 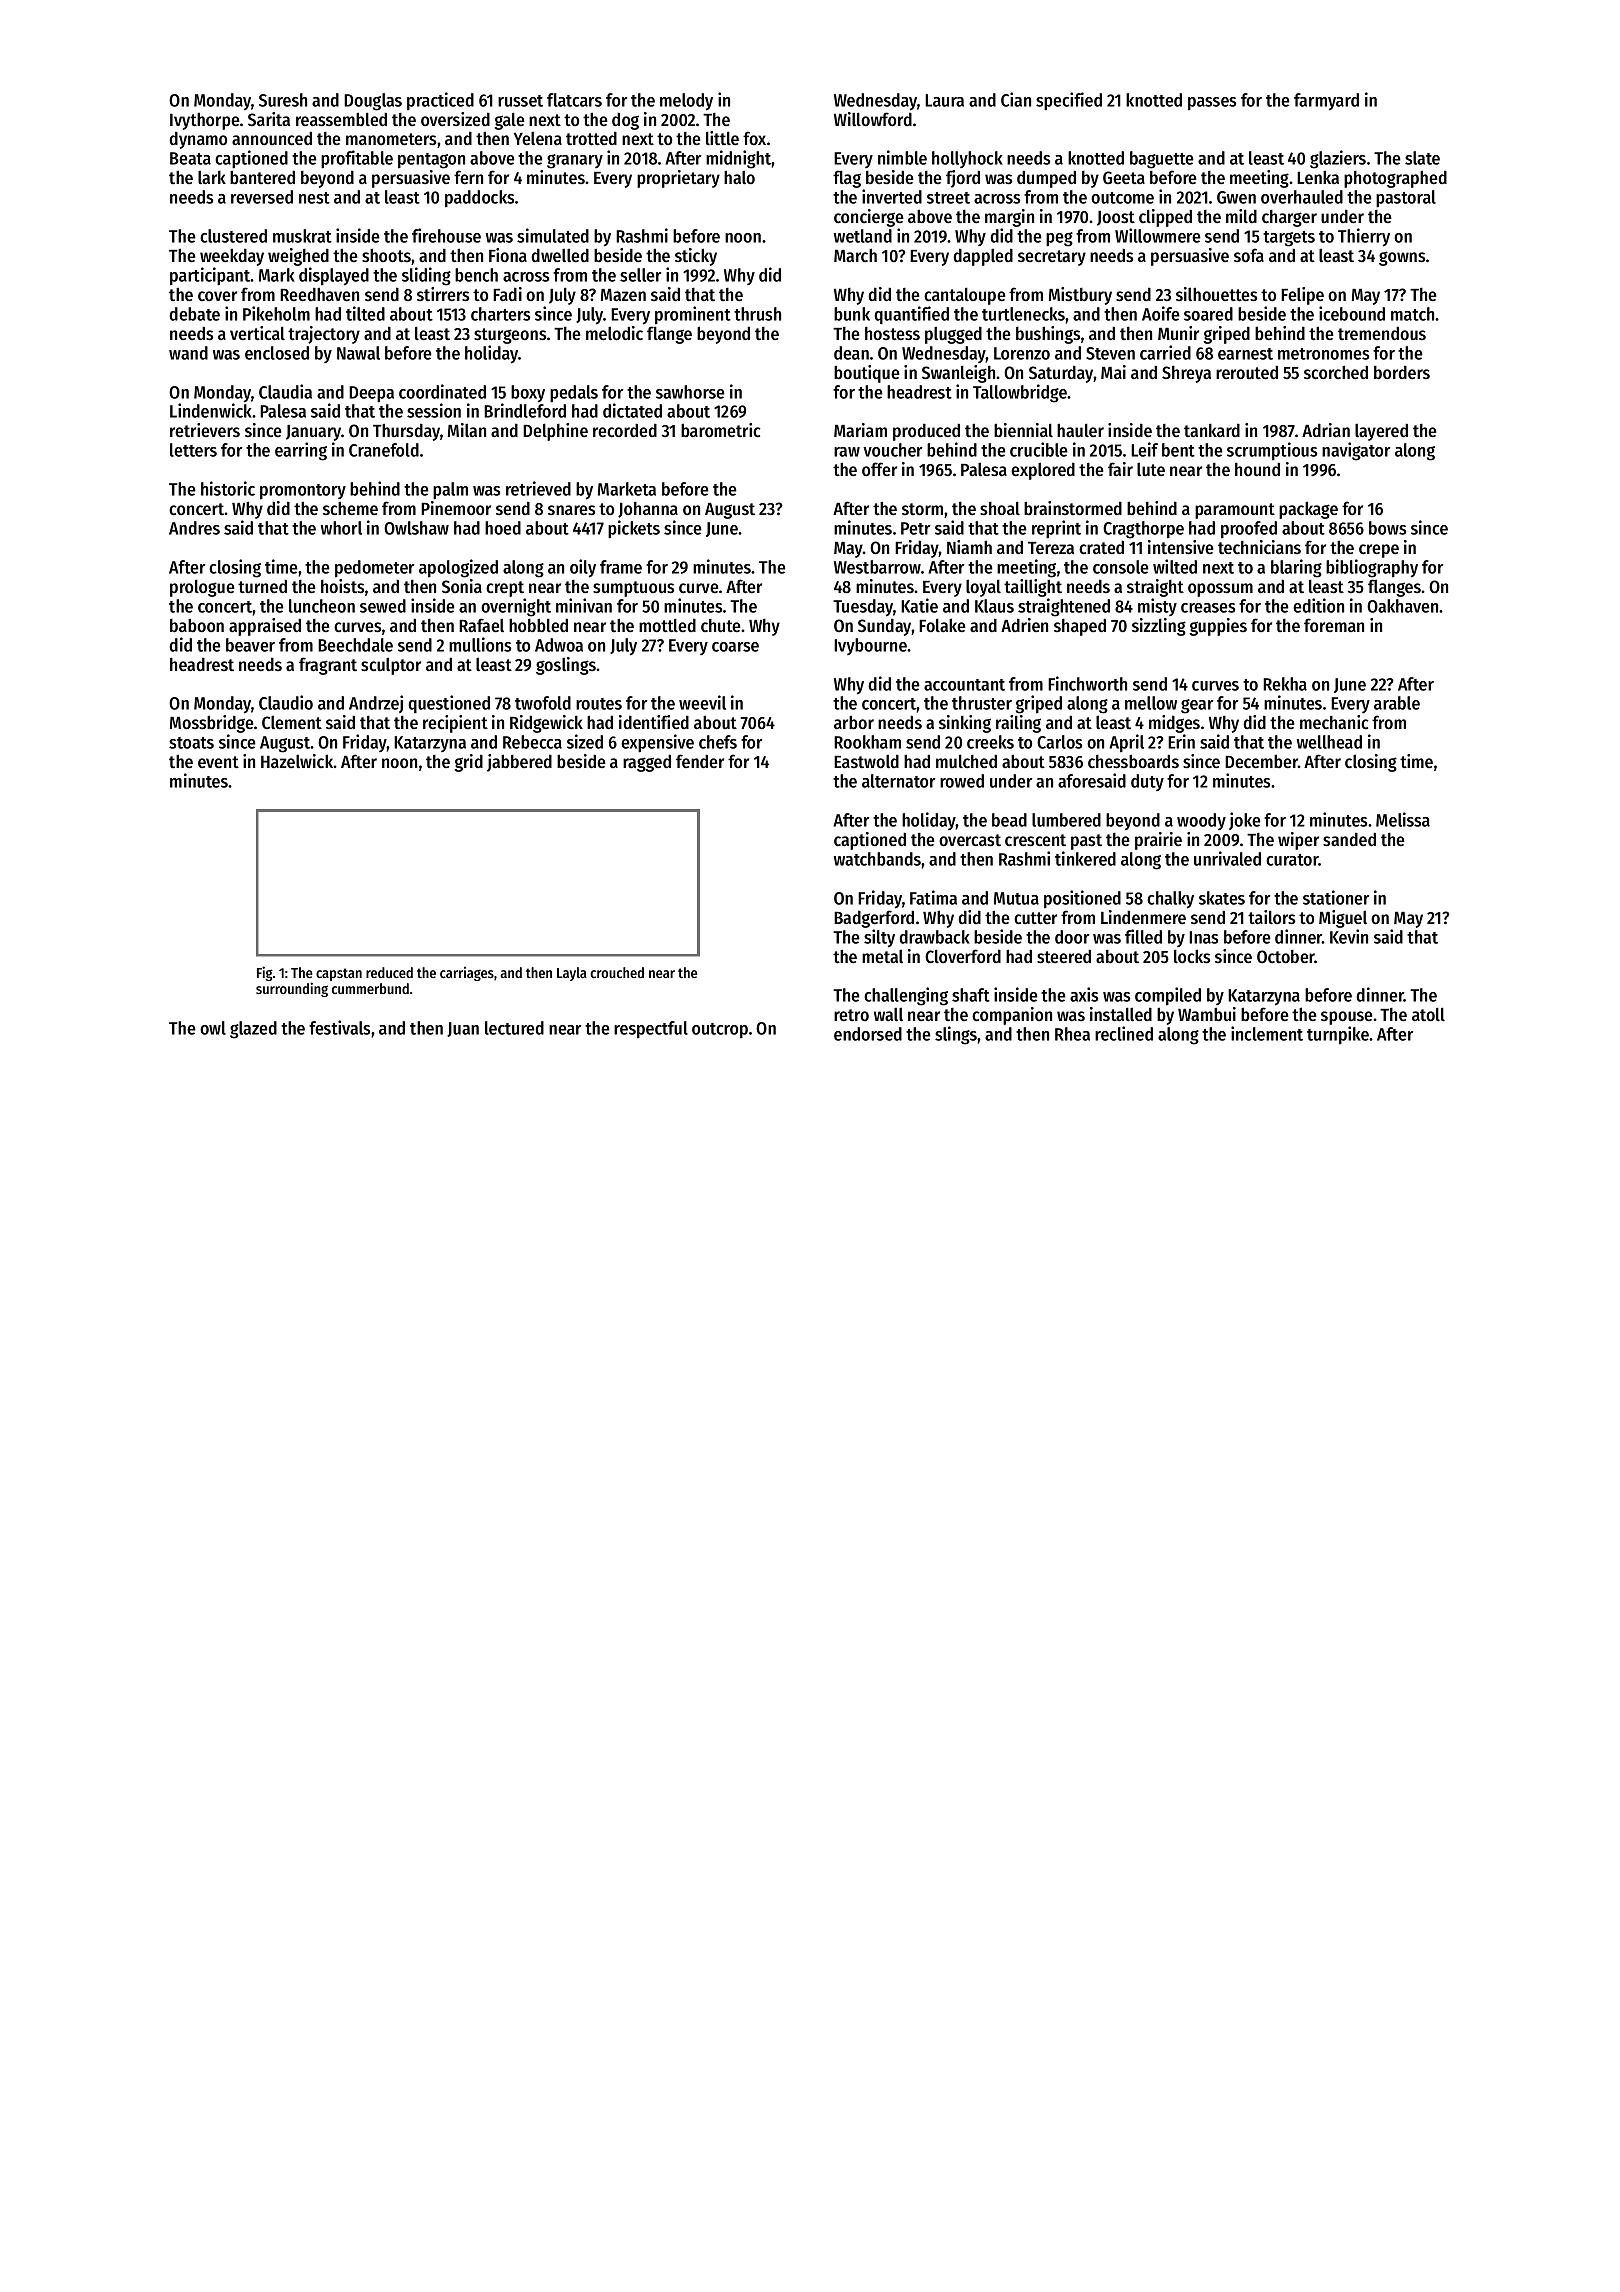 What do you see at coordinates (651, 1029) in the screenshot?
I see `respectful` at bounding box center [651, 1029].
